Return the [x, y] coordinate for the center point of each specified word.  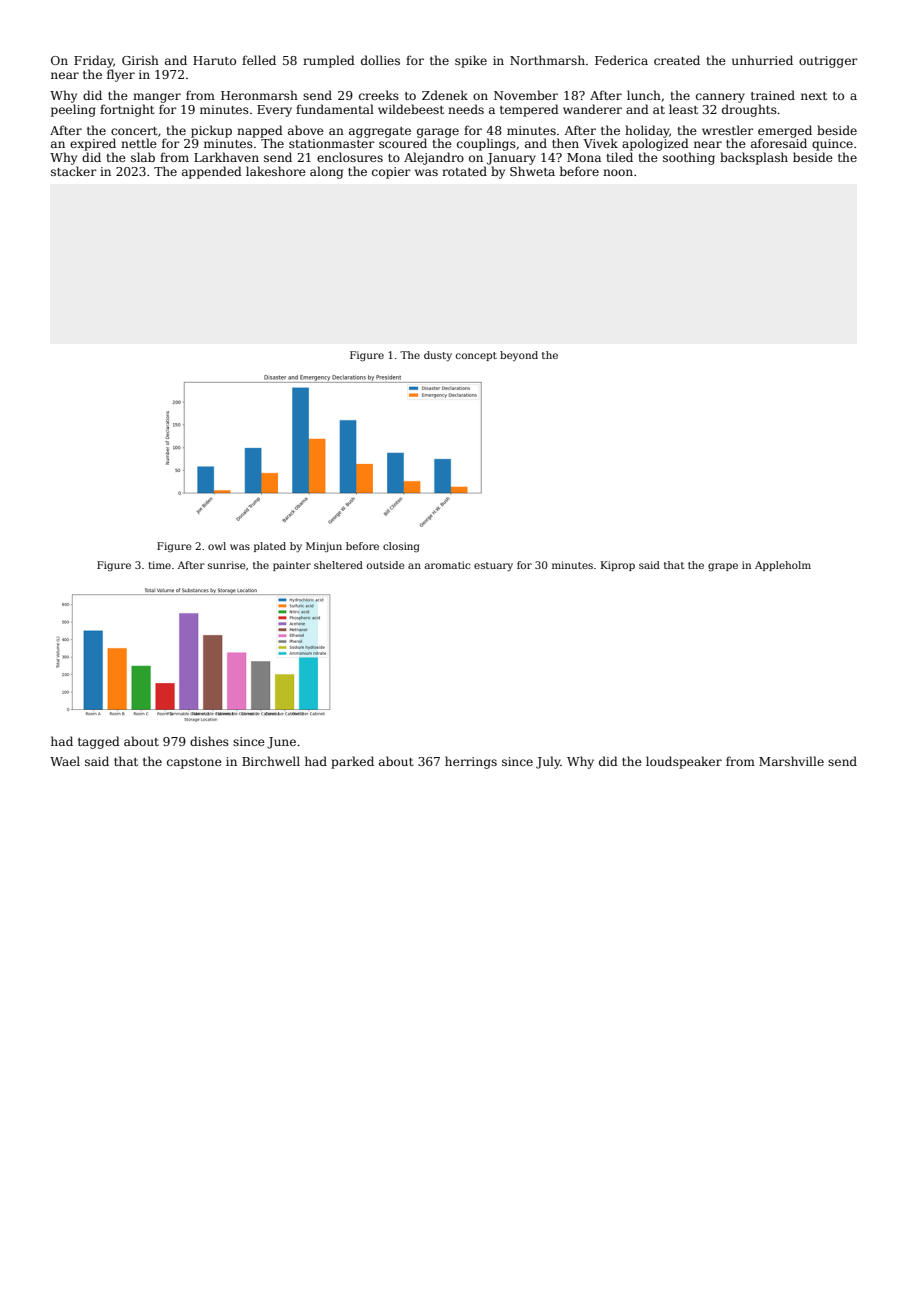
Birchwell [271, 761]
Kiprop [618, 566]
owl [217, 546]
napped [260, 131]
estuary [493, 567]
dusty [438, 356]
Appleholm [783, 566]
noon [618, 172]
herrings [471, 762]
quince [832, 145]
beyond [519, 356]
